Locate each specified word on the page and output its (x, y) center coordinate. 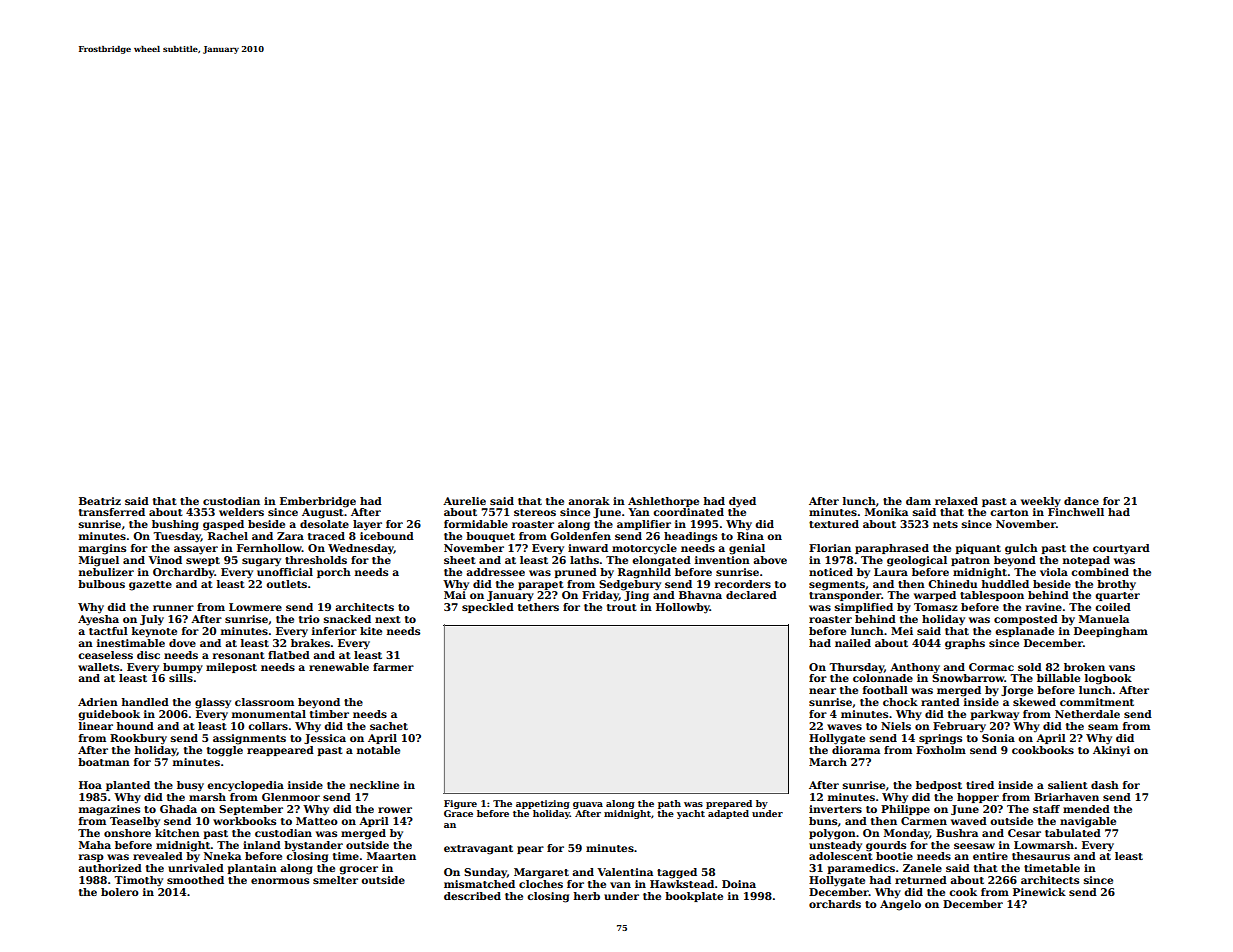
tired (980, 785)
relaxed (956, 501)
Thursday (856, 668)
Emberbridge (318, 502)
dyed (742, 502)
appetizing (543, 804)
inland (262, 845)
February (959, 727)
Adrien (98, 702)
